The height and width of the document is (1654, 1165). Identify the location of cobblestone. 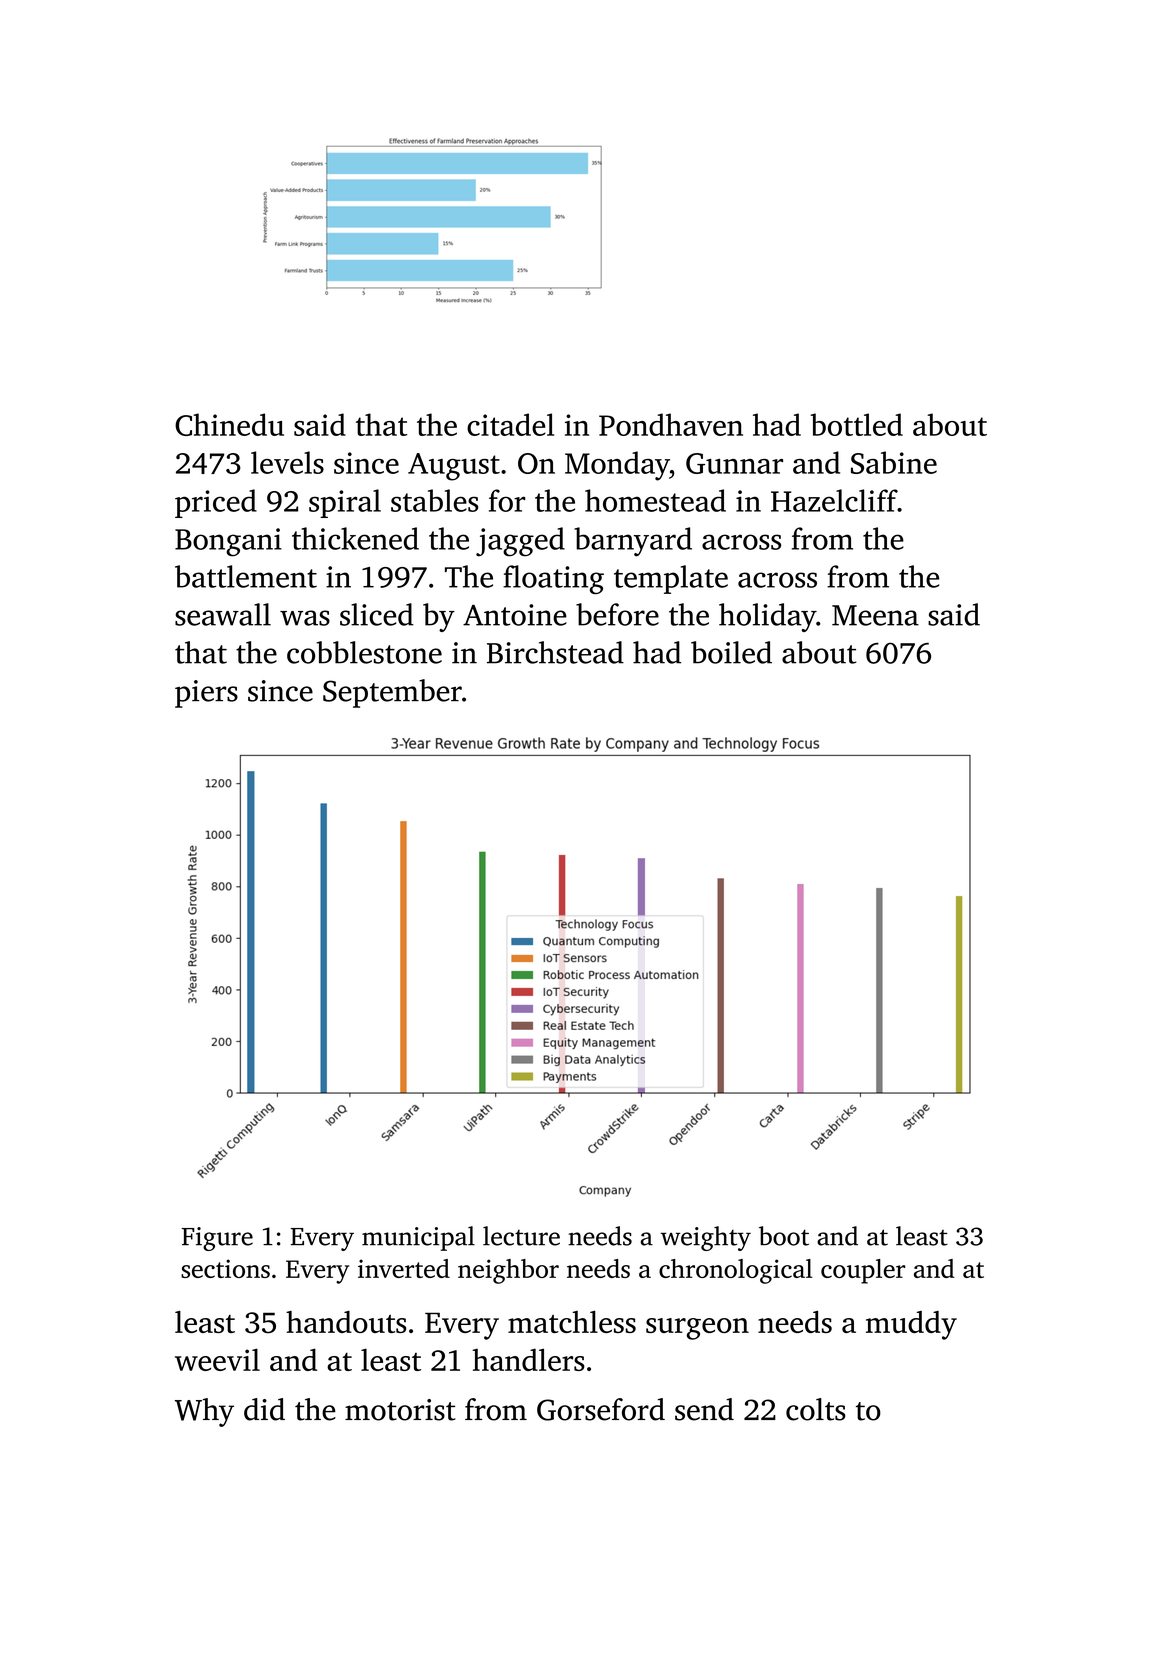
(364, 652).
